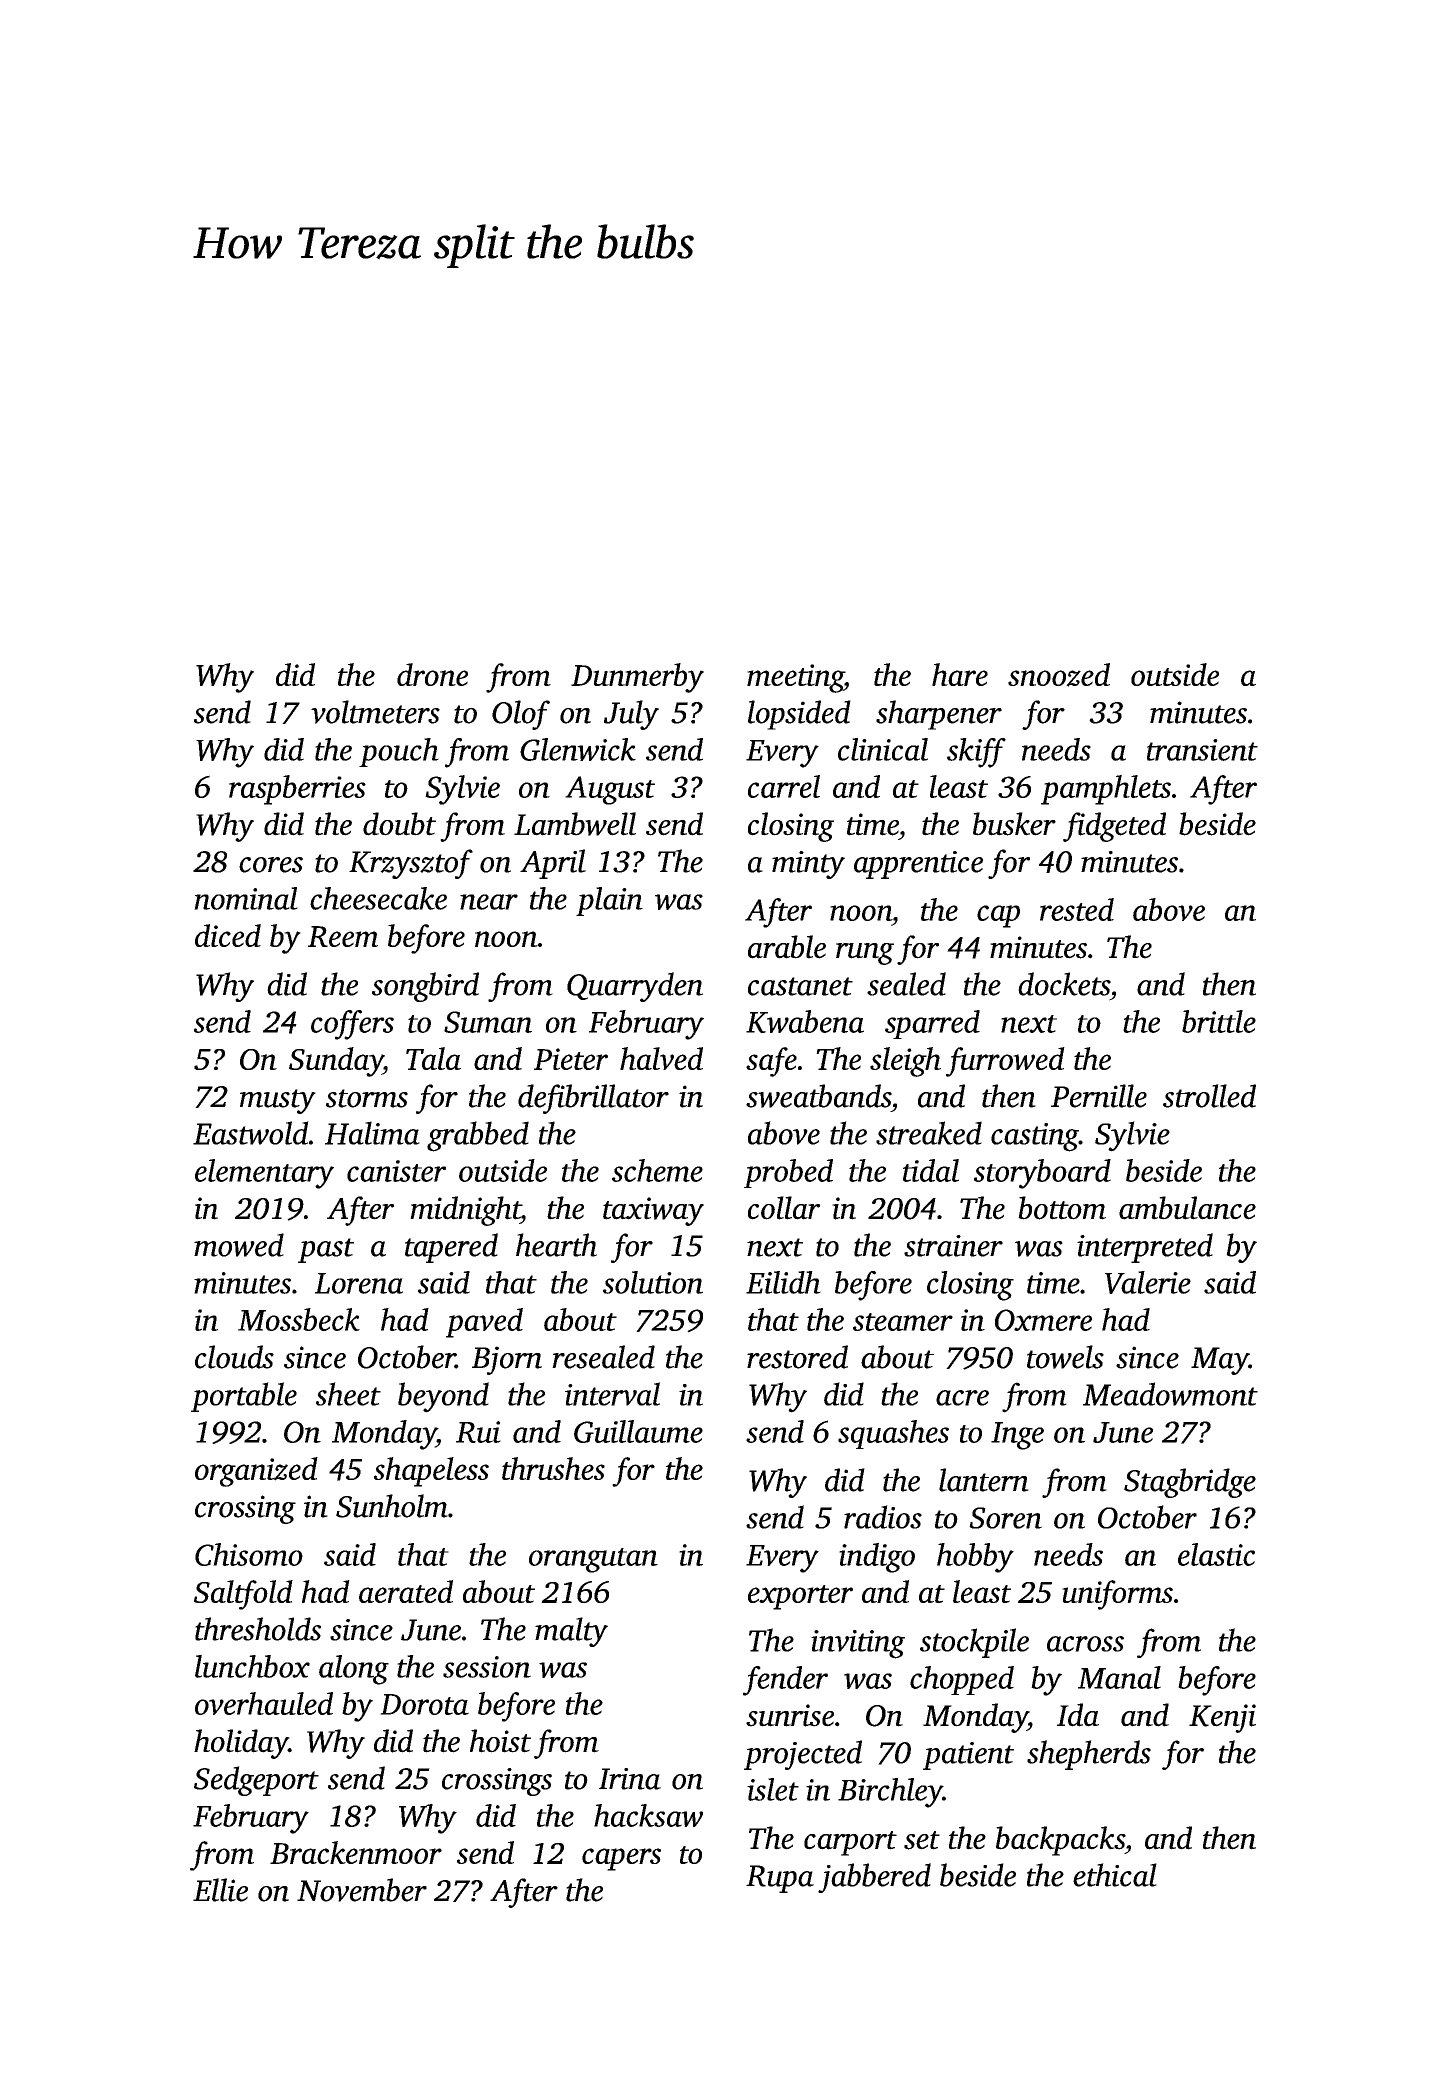 This screenshot has width=1450, height=2100. I want to click on Dunmerby, so click(637, 678).
